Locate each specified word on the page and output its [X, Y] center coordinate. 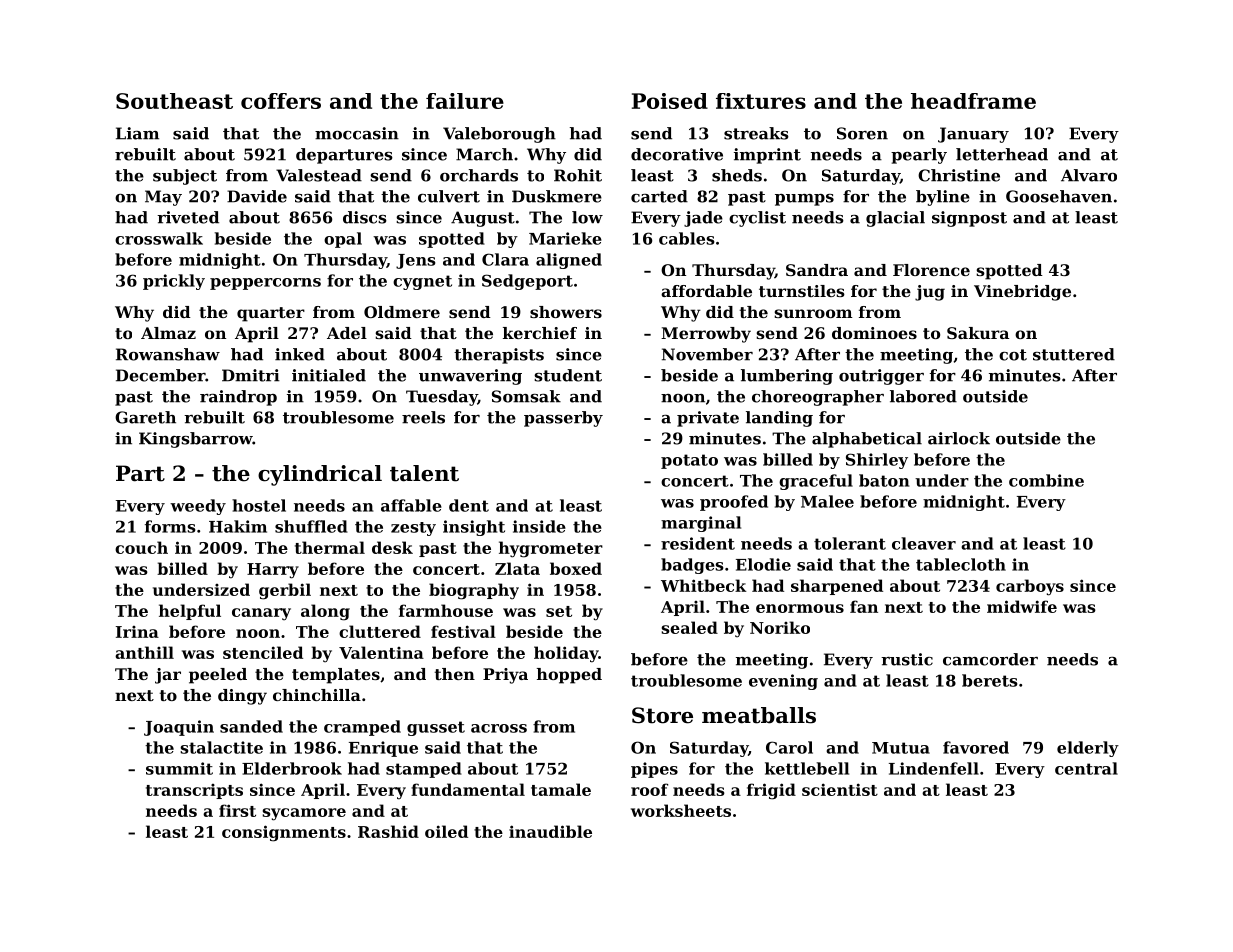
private [708, 419]
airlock [959, 438]
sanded [251, 726]
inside [539, 526]
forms [170, 526]
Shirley [877, 461]
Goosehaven [1059, 196]
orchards [479, 175]
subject [185, 177]
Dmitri [251, 375]
